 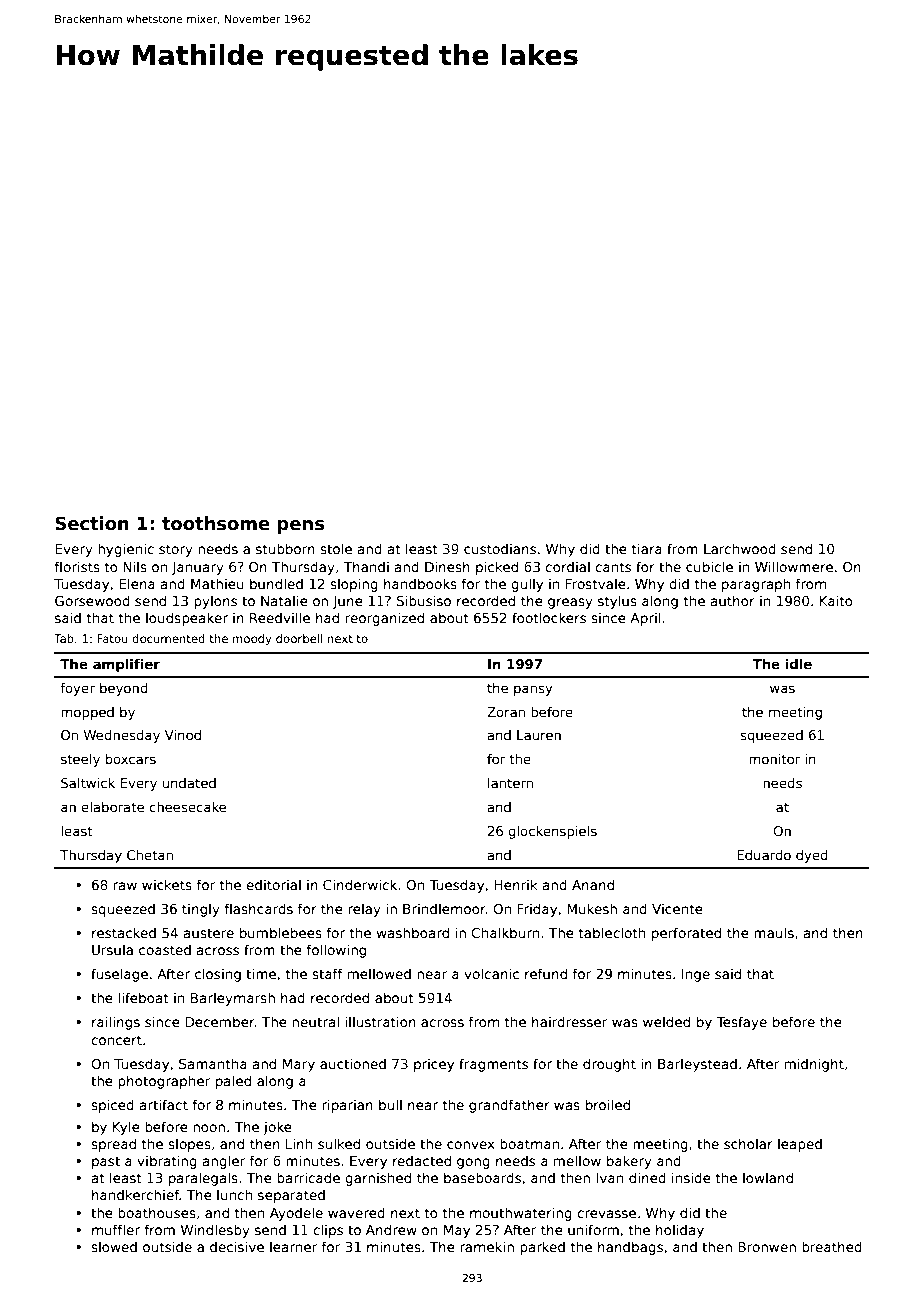 What do you see at coordinates (533, 690) in the screenshot?
I see `pansy` at bounding box center [533, 690].
